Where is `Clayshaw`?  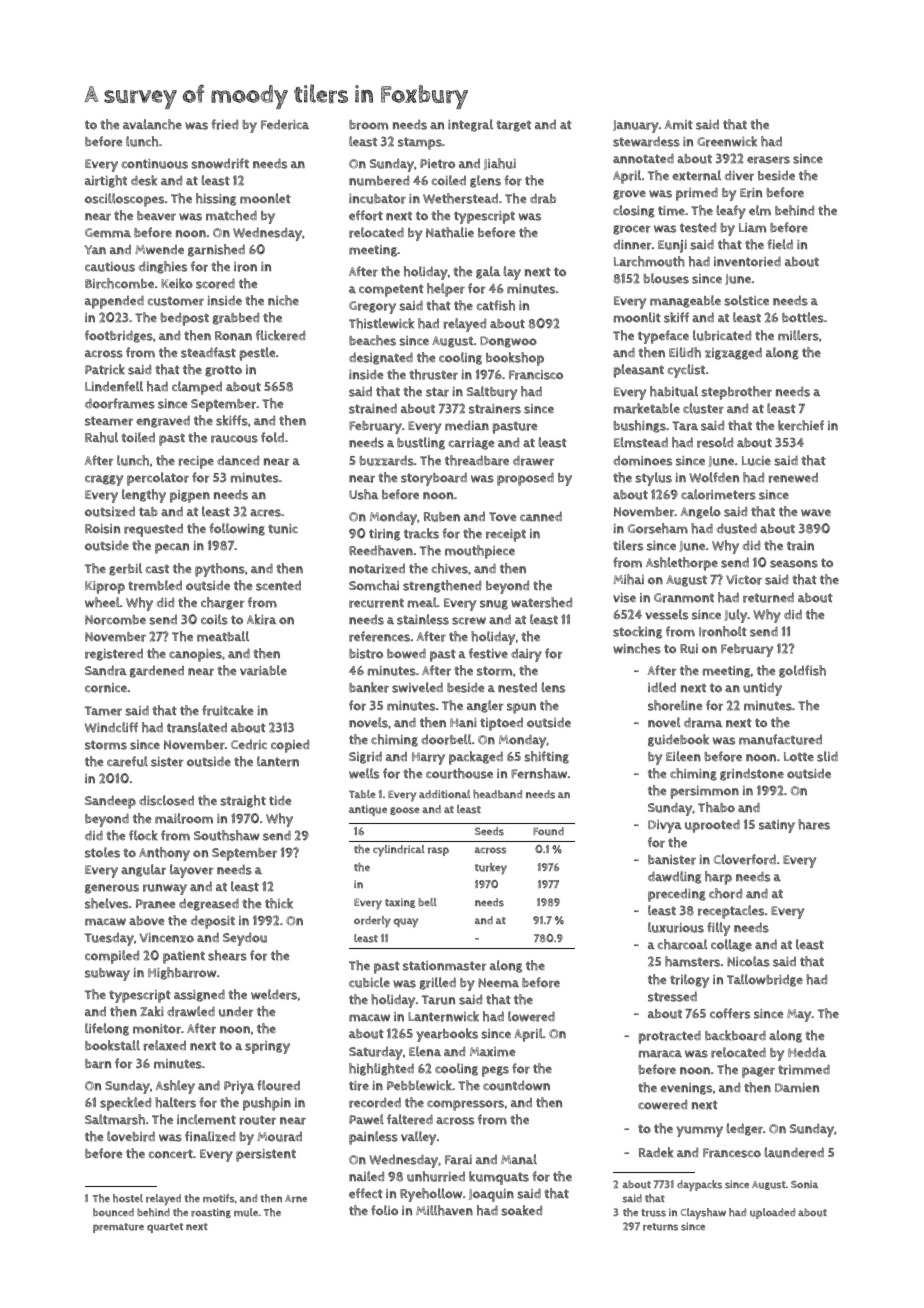
Clayshaw is located at coordinates (703, 1214).
